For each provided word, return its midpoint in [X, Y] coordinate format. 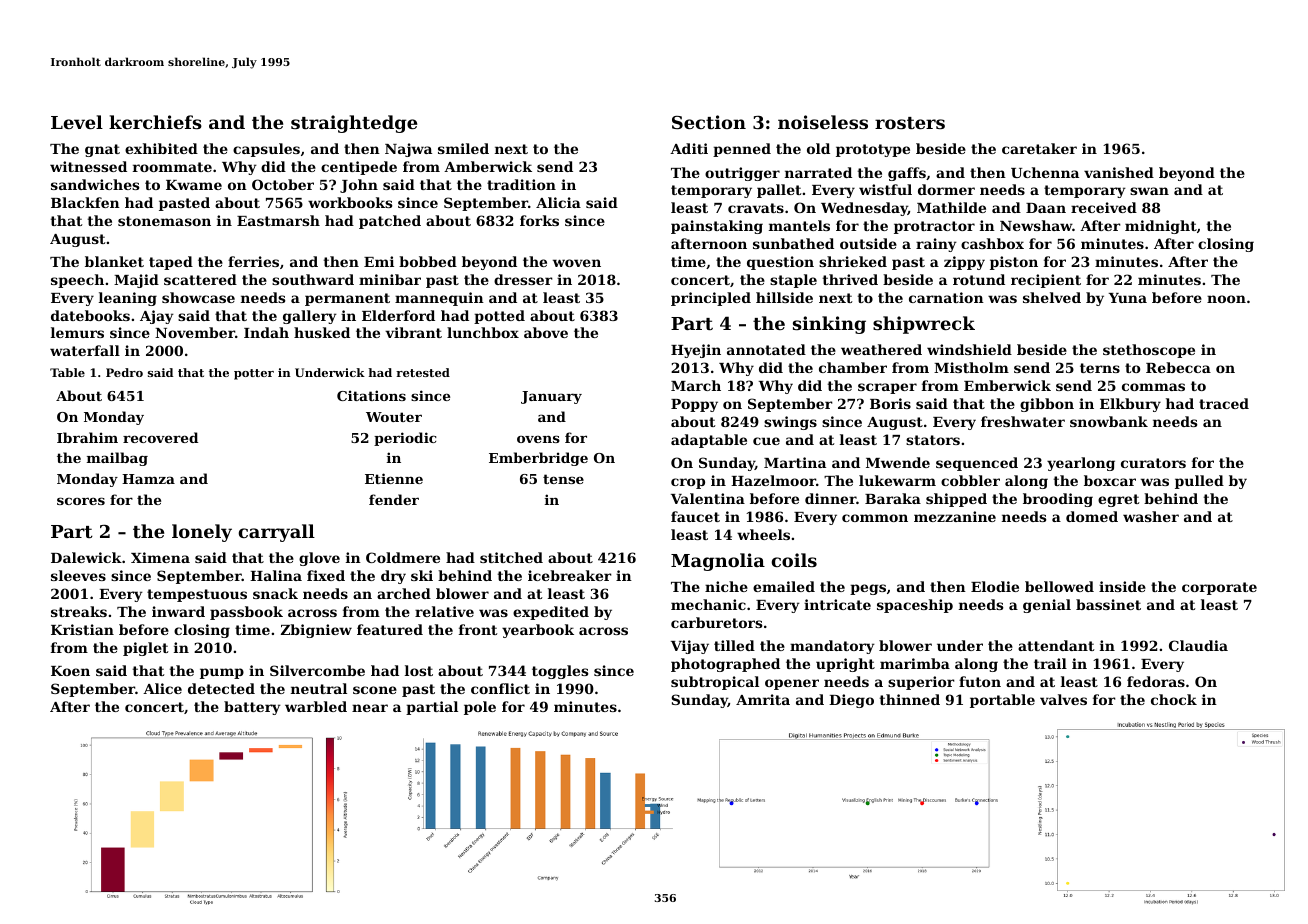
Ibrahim [87, 437]
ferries [253, 261]
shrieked [853, 261]
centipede [359, 168]
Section [709, 122]
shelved [1052, 297]
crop [688, 483]
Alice [162, 688]
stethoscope [1149, 351]
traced [1224, 403]
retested [423, 372]
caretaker [1039, 148]
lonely [202, 533]
